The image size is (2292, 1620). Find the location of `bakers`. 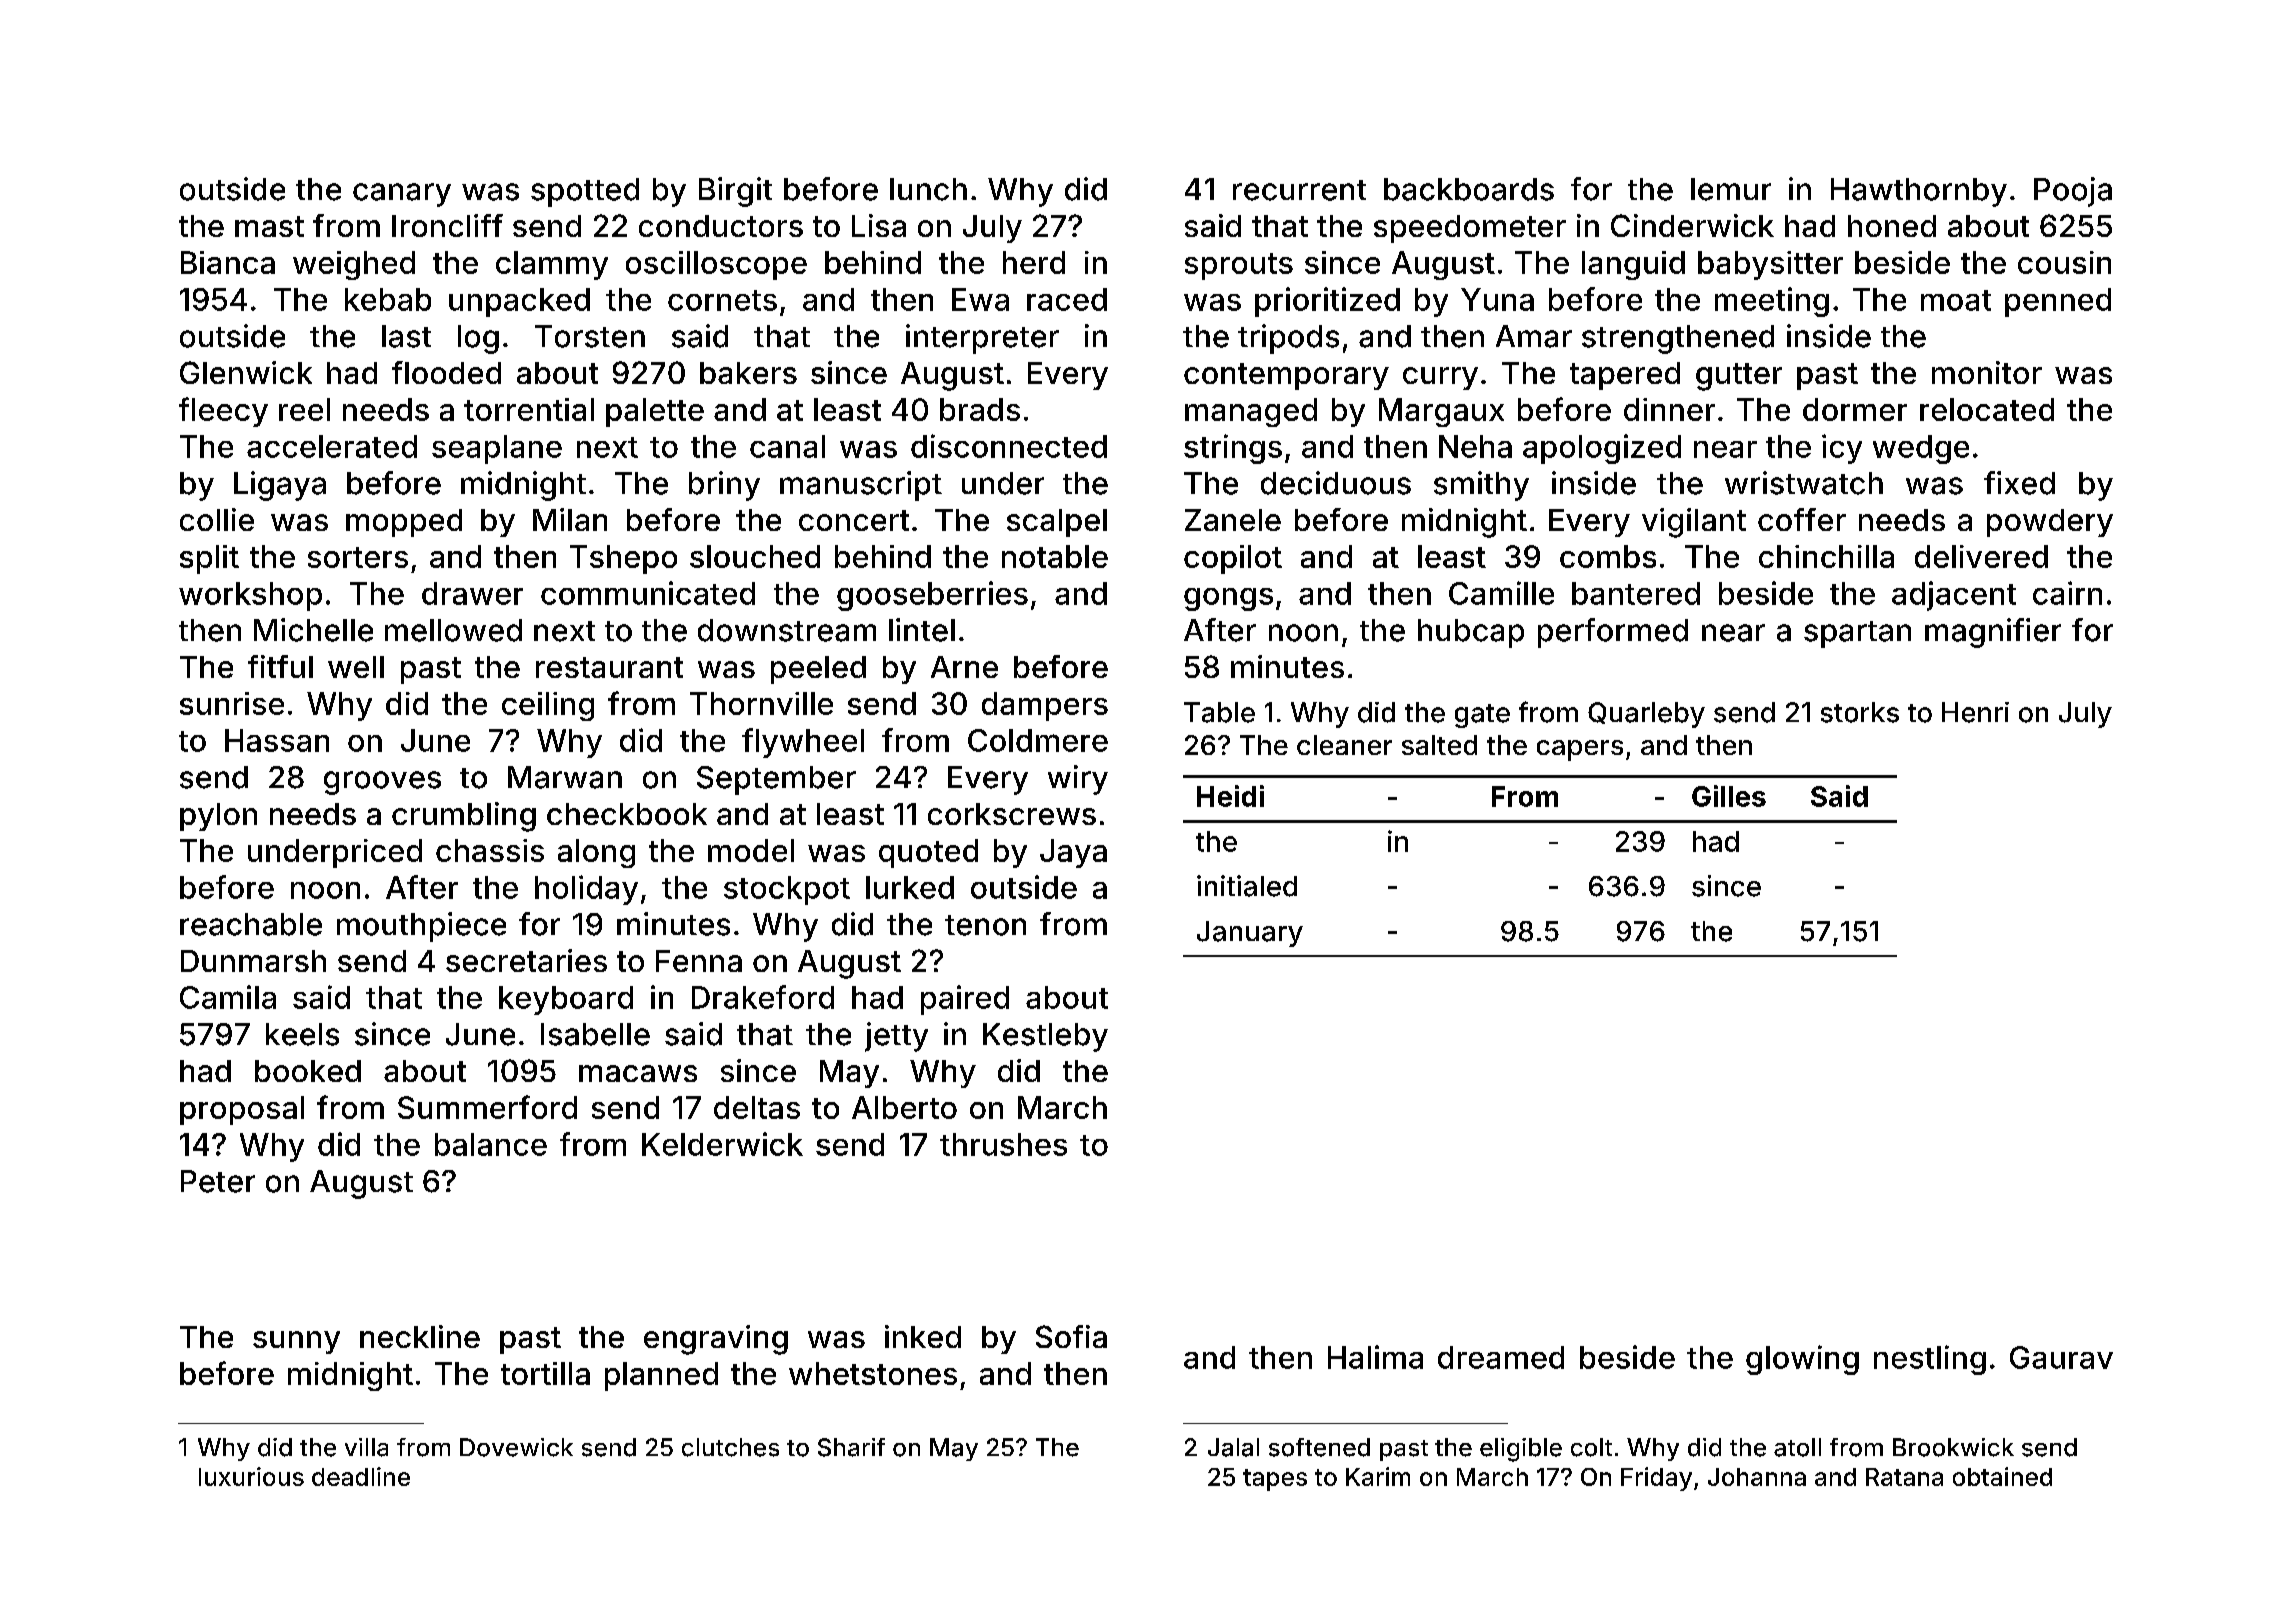

bakers is located at coordinates (748, 373).
